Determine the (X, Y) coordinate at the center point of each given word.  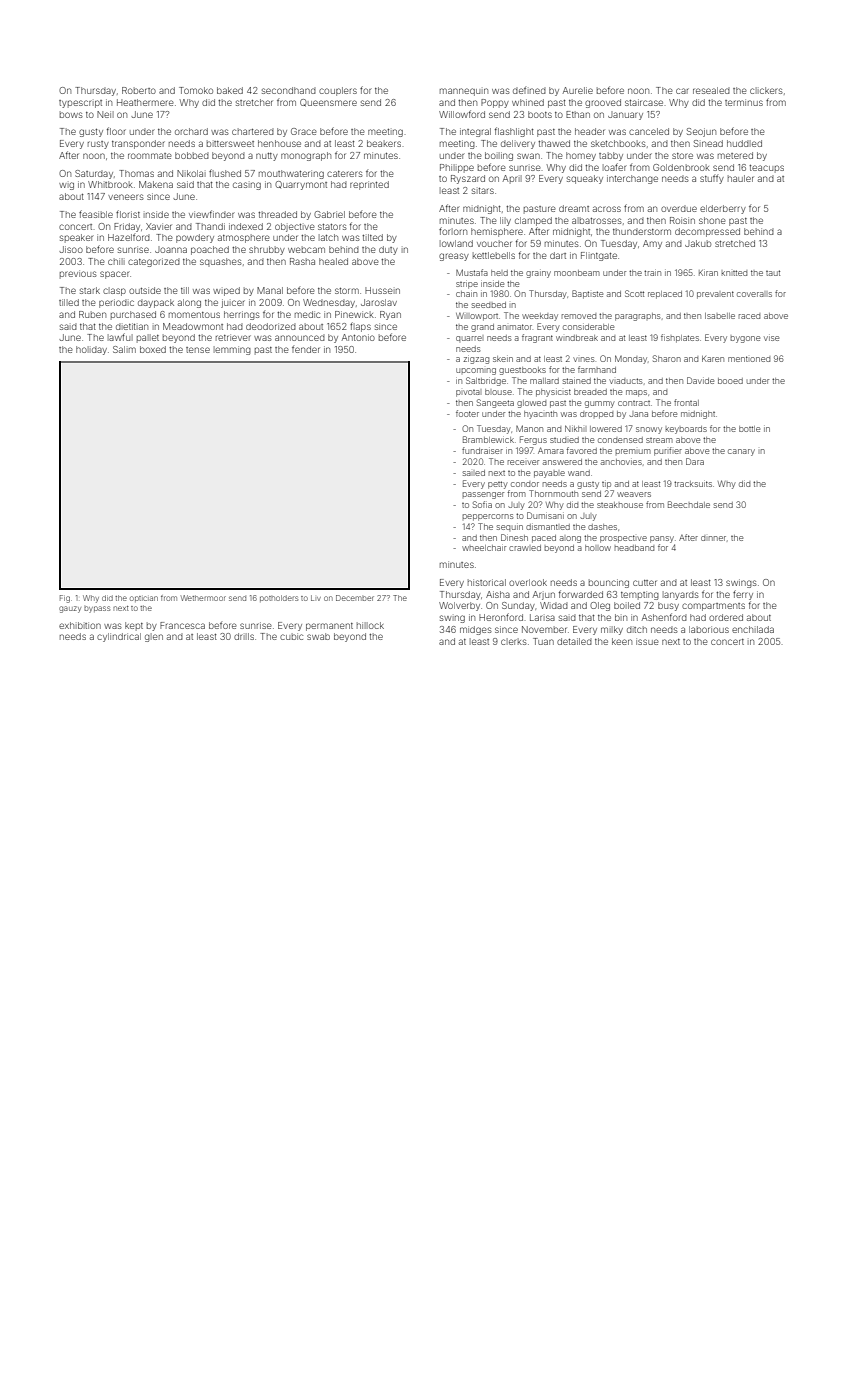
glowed (531, 404)
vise (771, 338)
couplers (338, 91)
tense (198, 350)
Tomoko (196, 90)
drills (244, 636)
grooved (603, 103)
